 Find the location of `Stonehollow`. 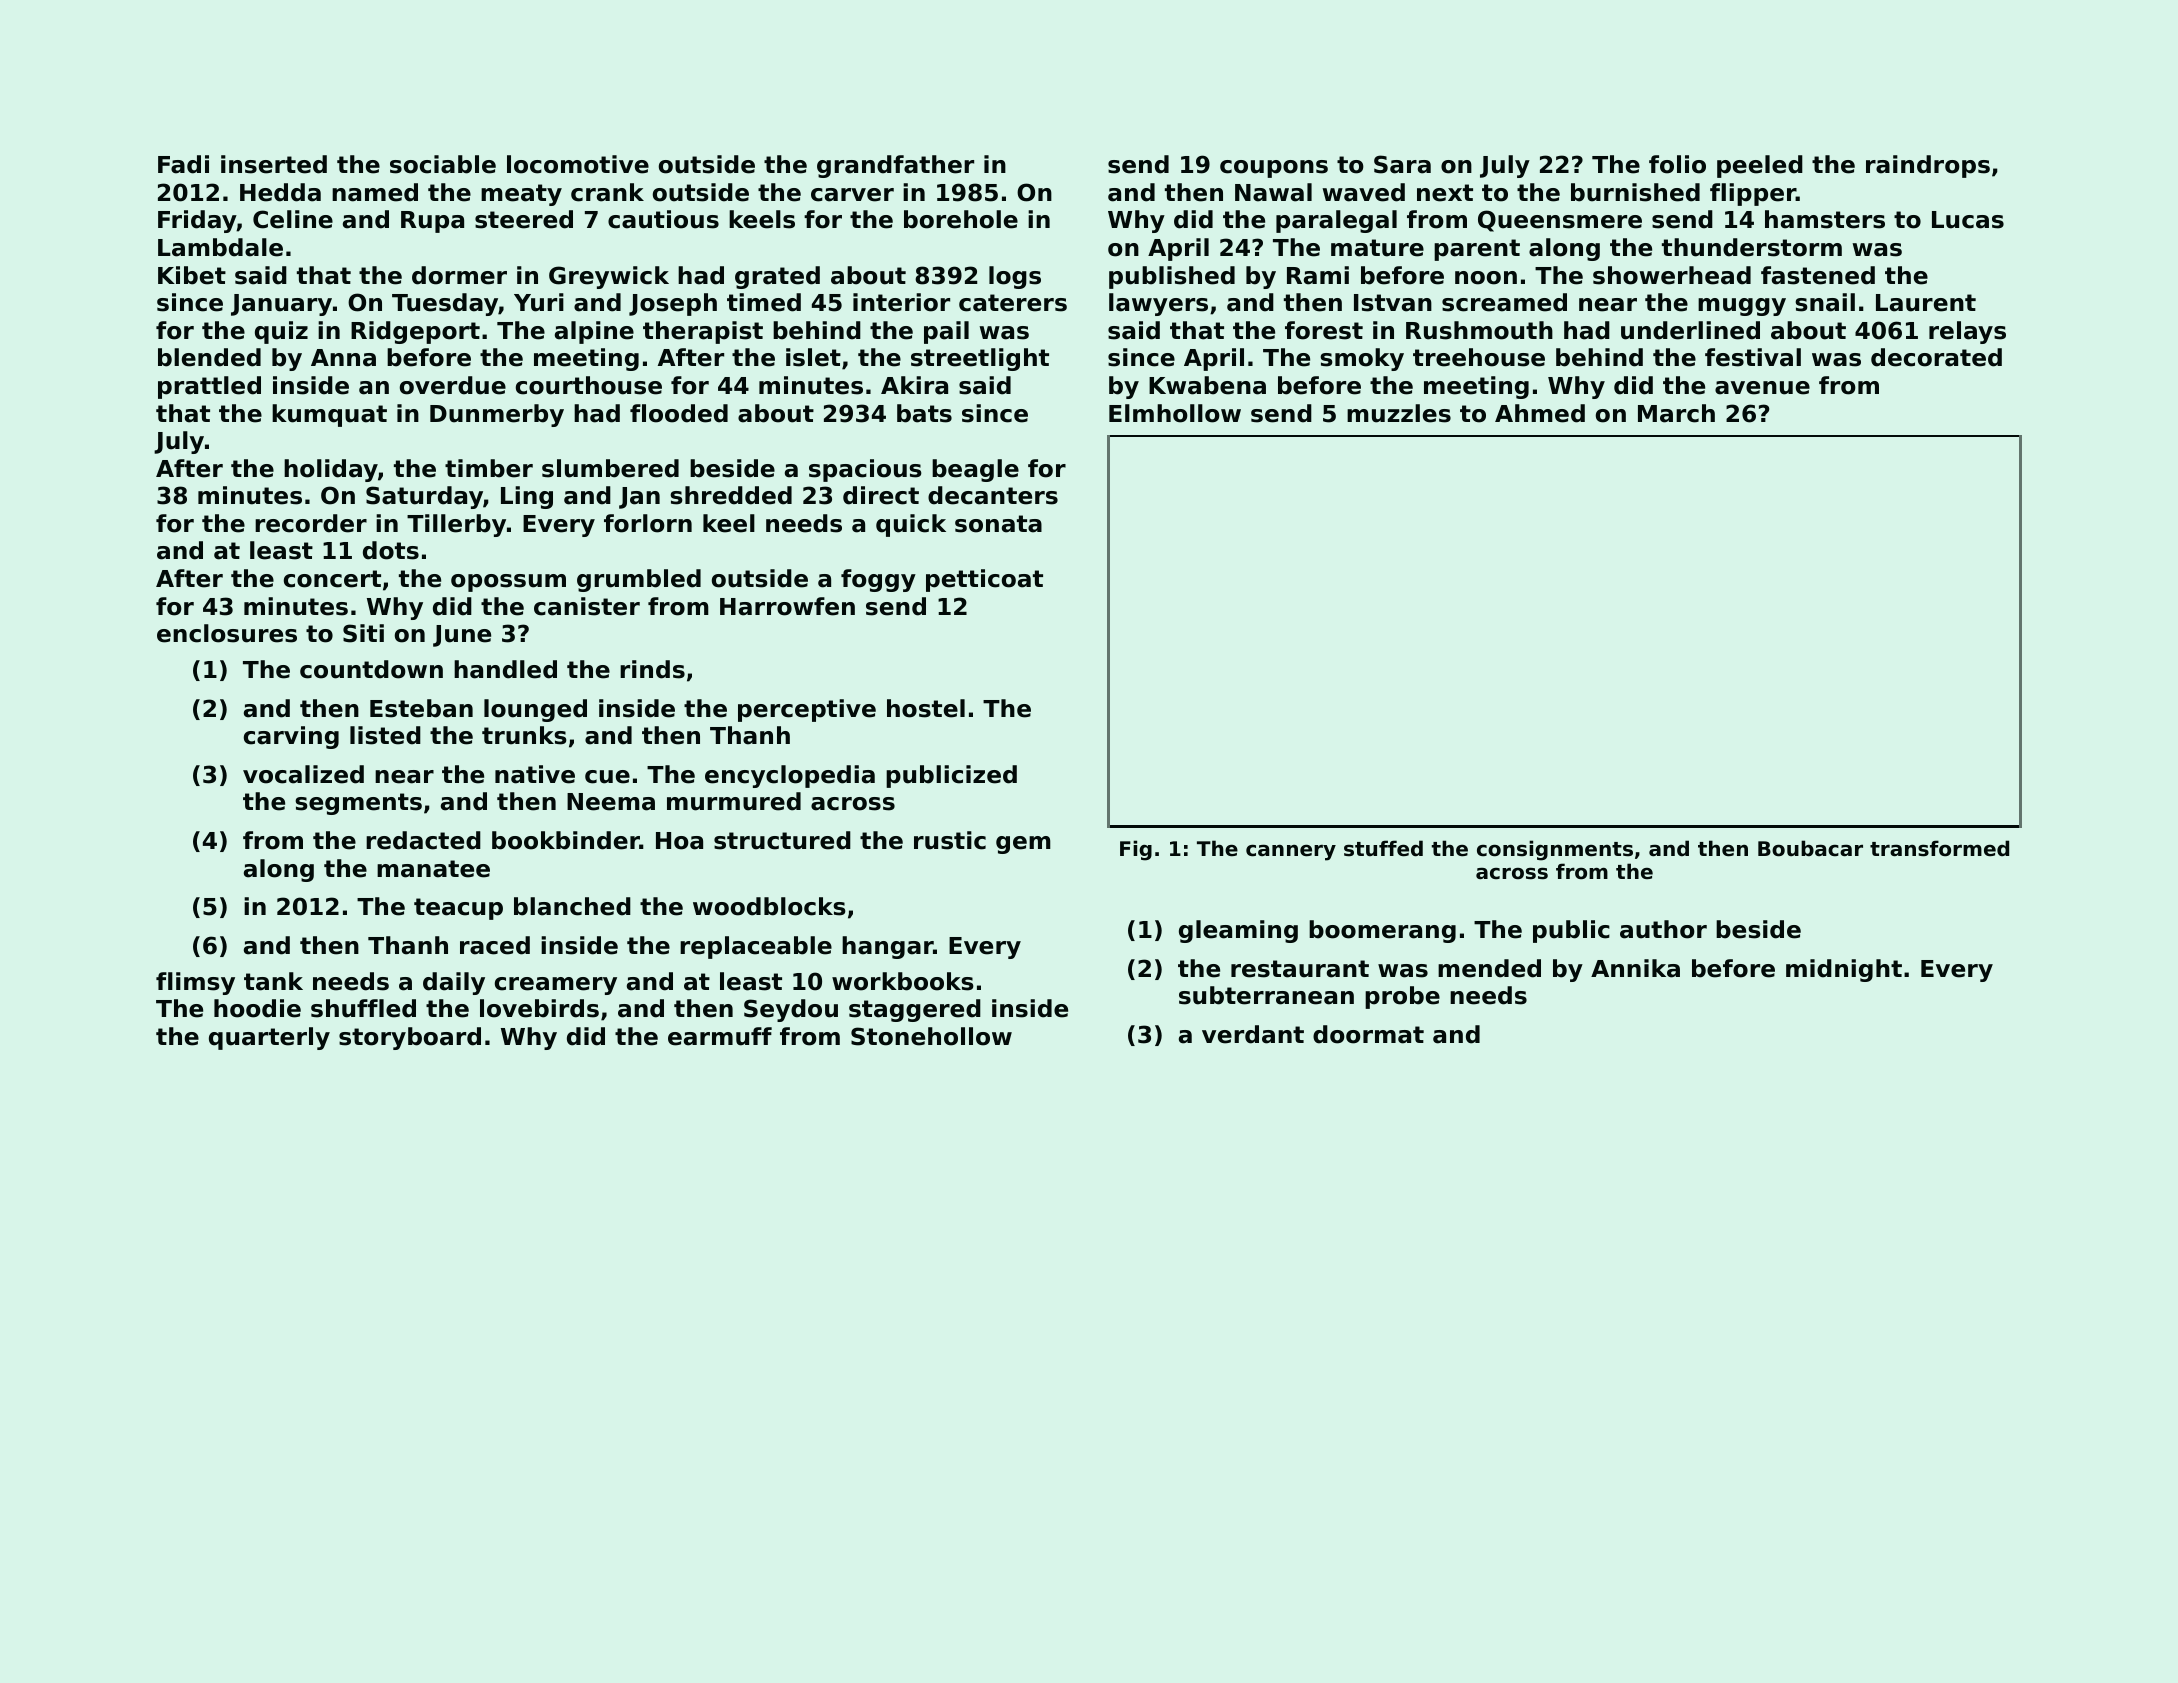

Stonehollow is located at coordinates (931, 1036).
